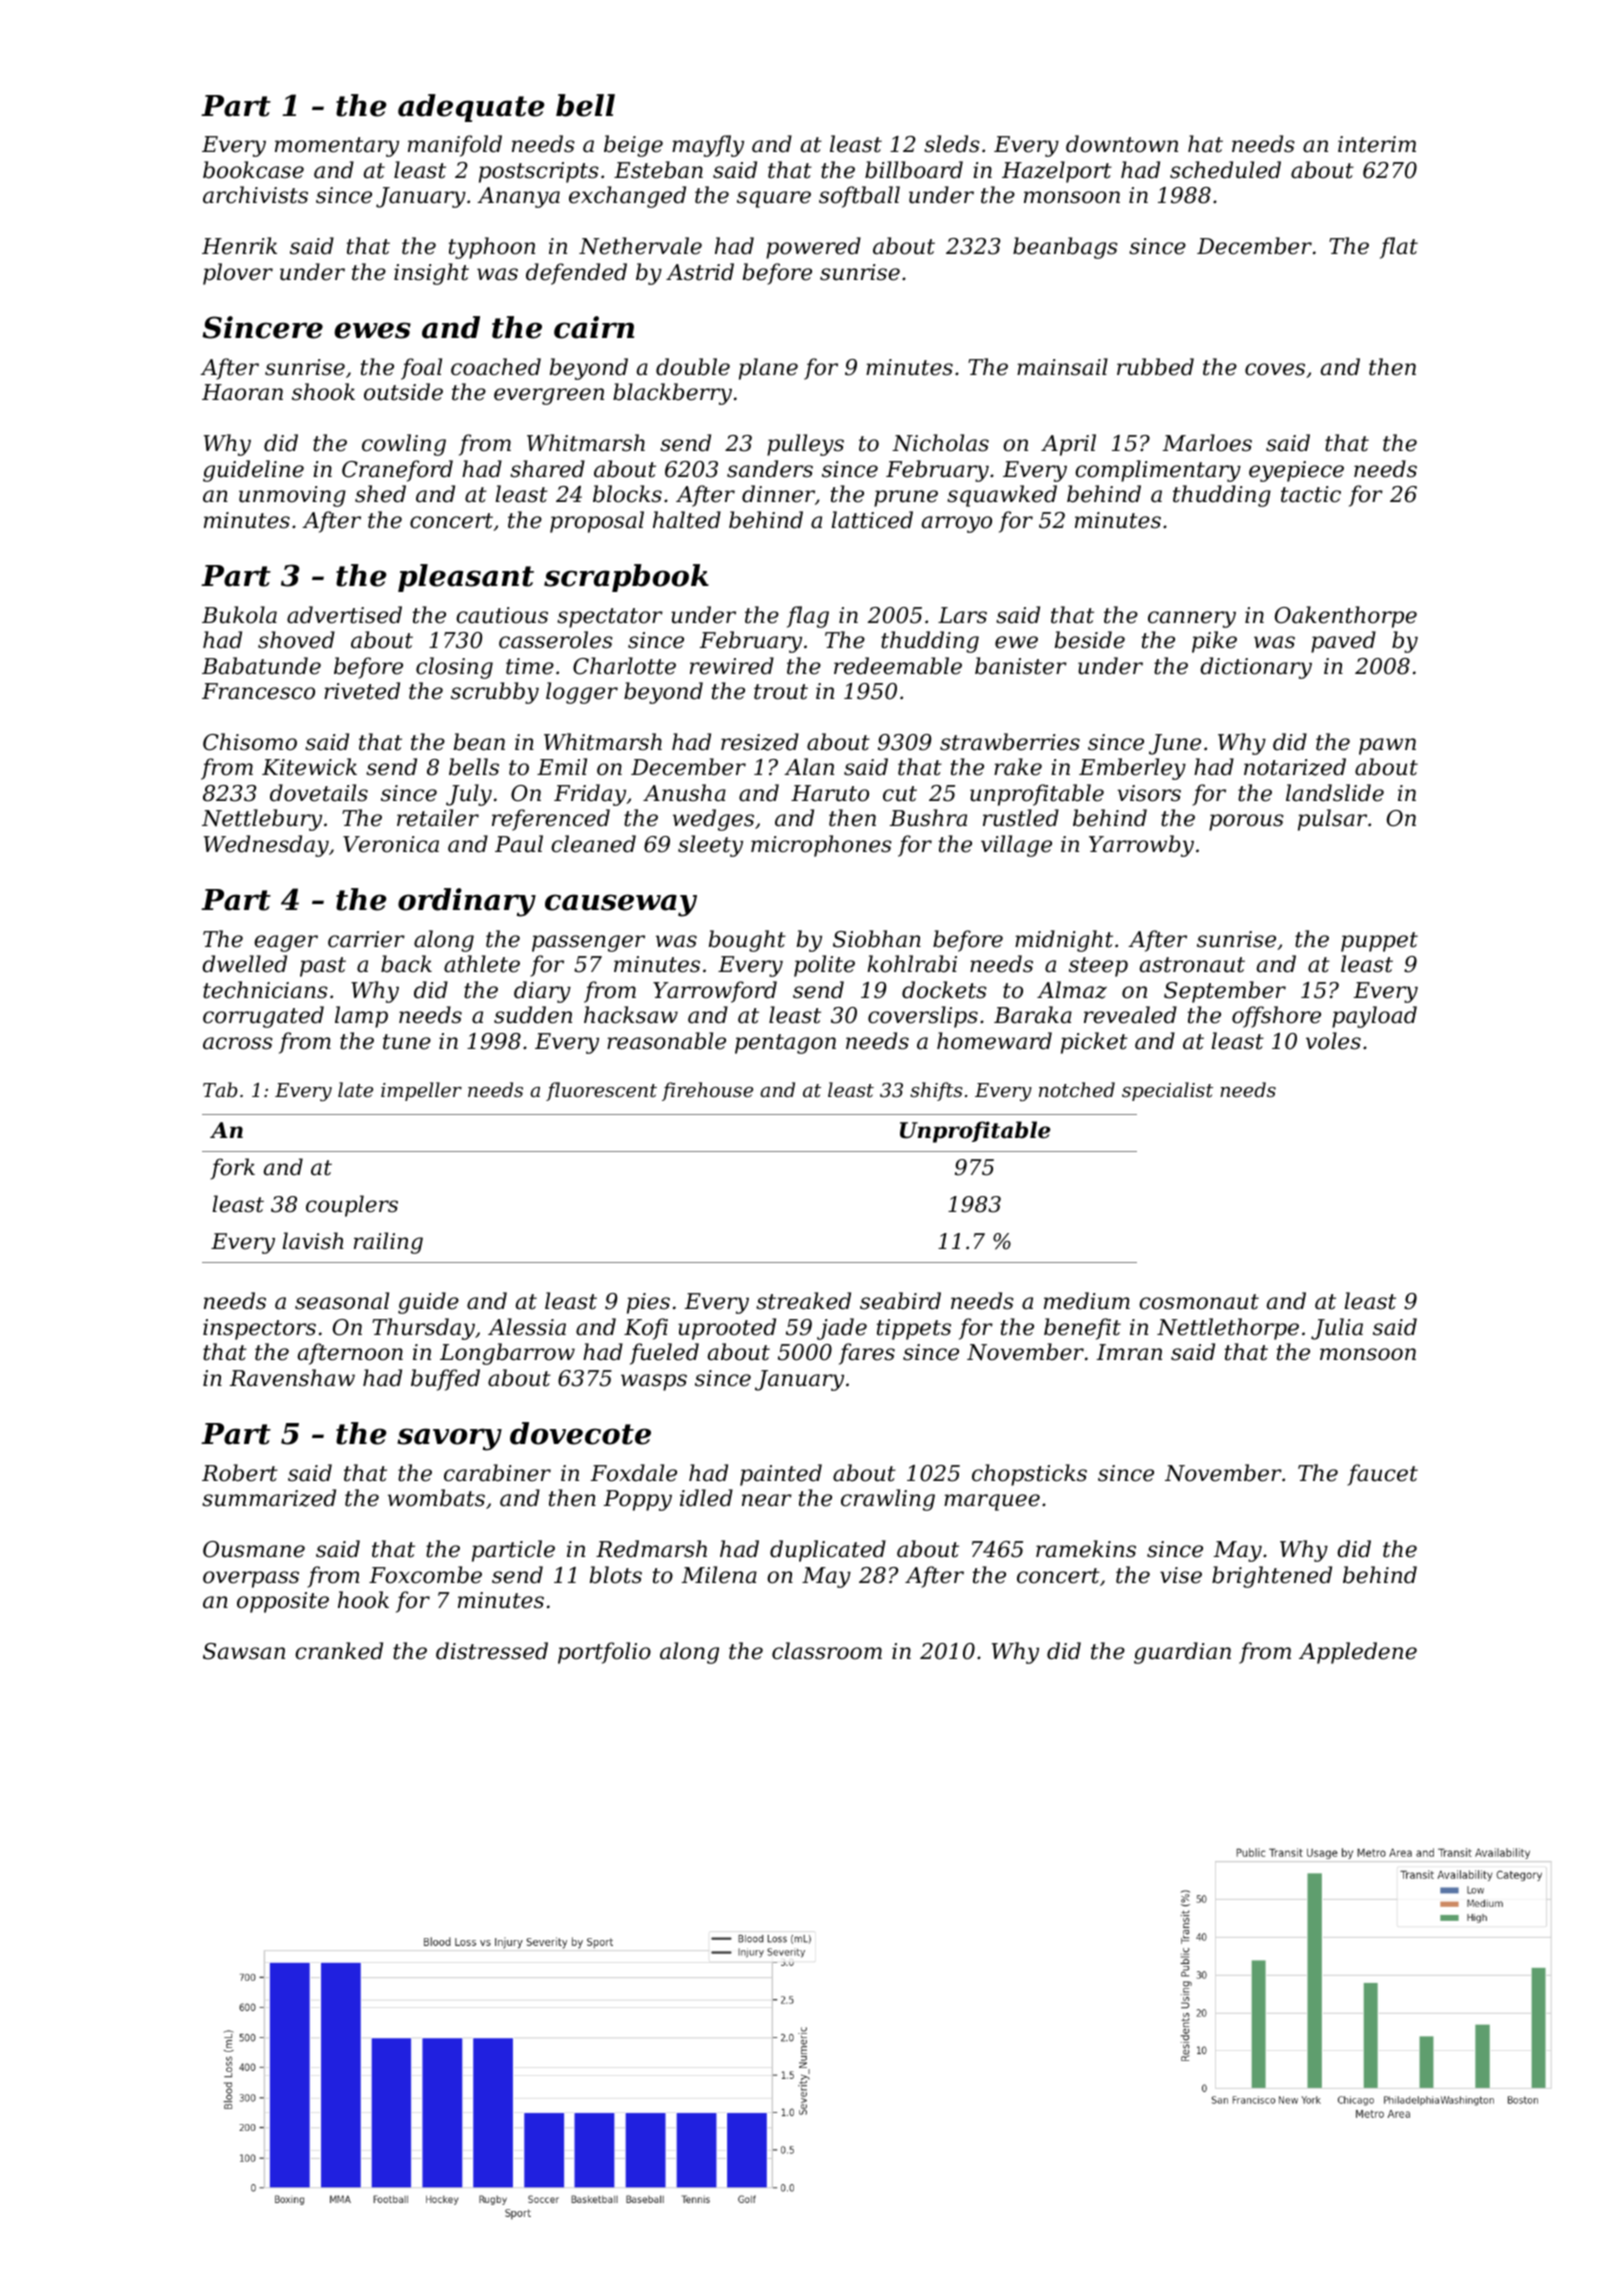  I want to click on dovecote, so click(580, 1433).
